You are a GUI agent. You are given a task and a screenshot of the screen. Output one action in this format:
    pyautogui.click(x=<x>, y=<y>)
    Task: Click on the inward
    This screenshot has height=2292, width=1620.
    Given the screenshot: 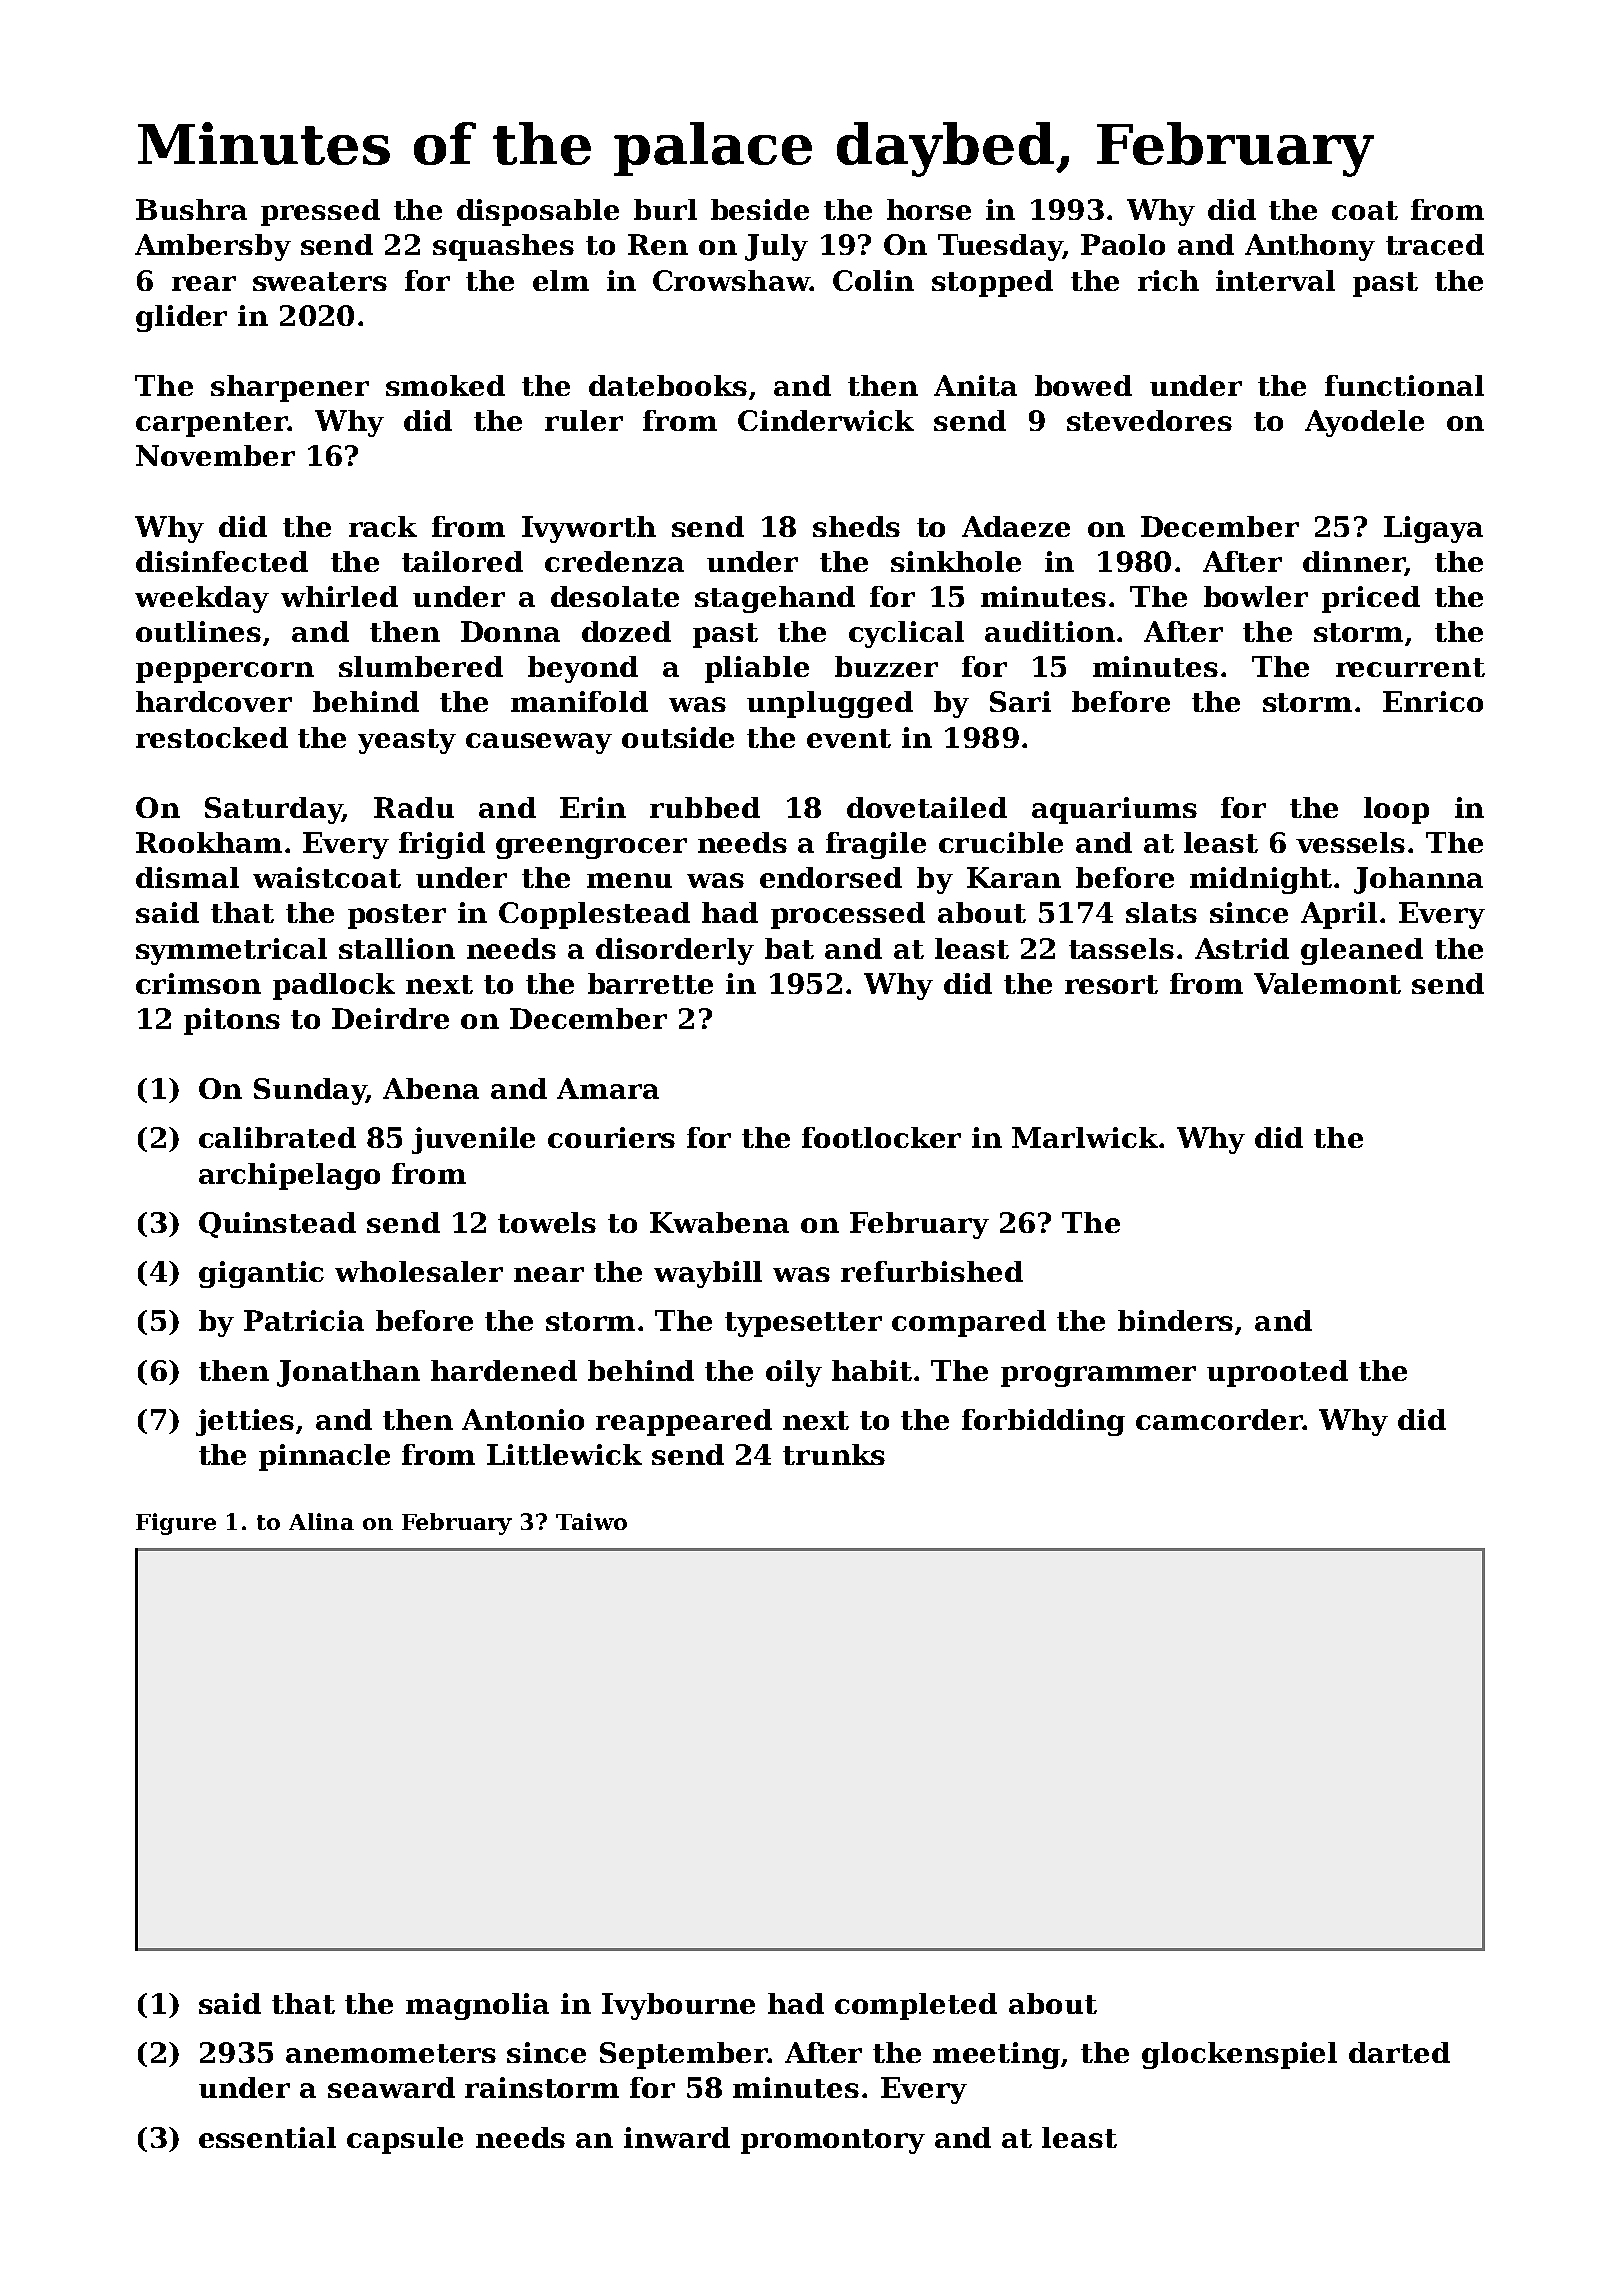 What is the action you would take?
    pyautogui.click(x=677, y=2137)
